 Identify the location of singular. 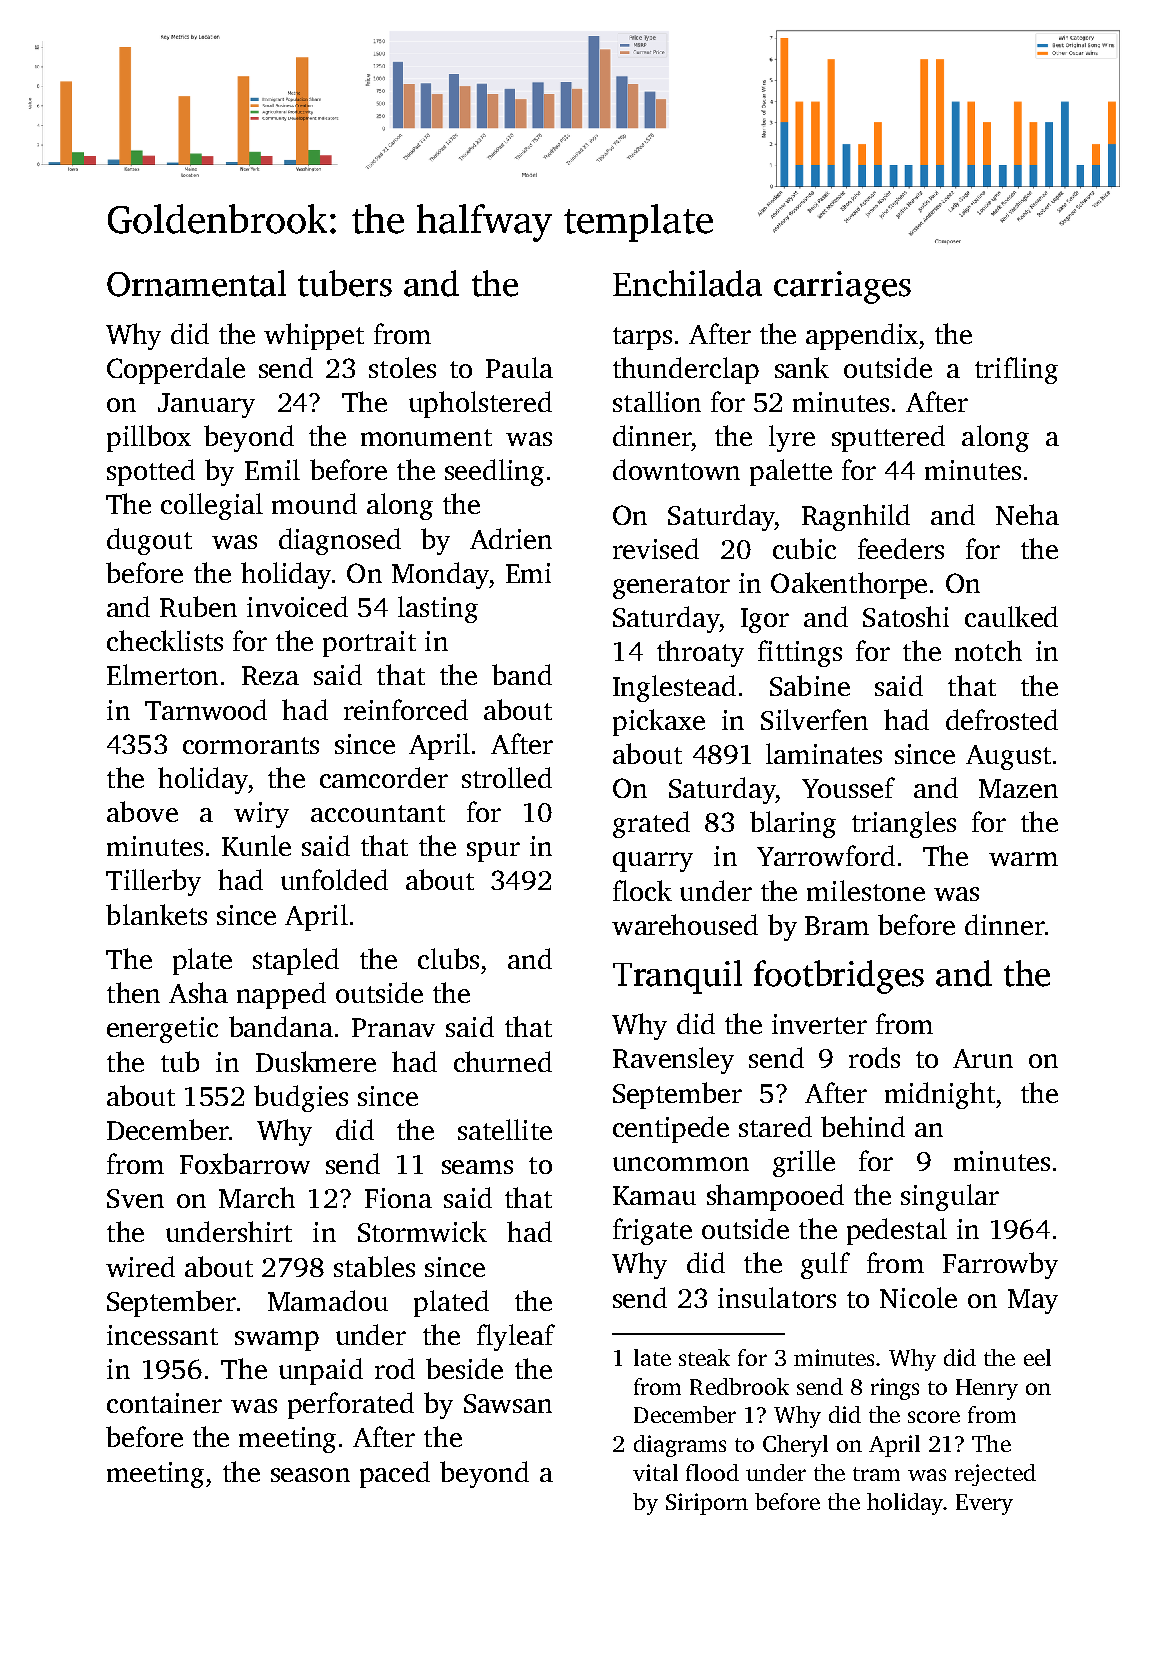
(950, 1197).
